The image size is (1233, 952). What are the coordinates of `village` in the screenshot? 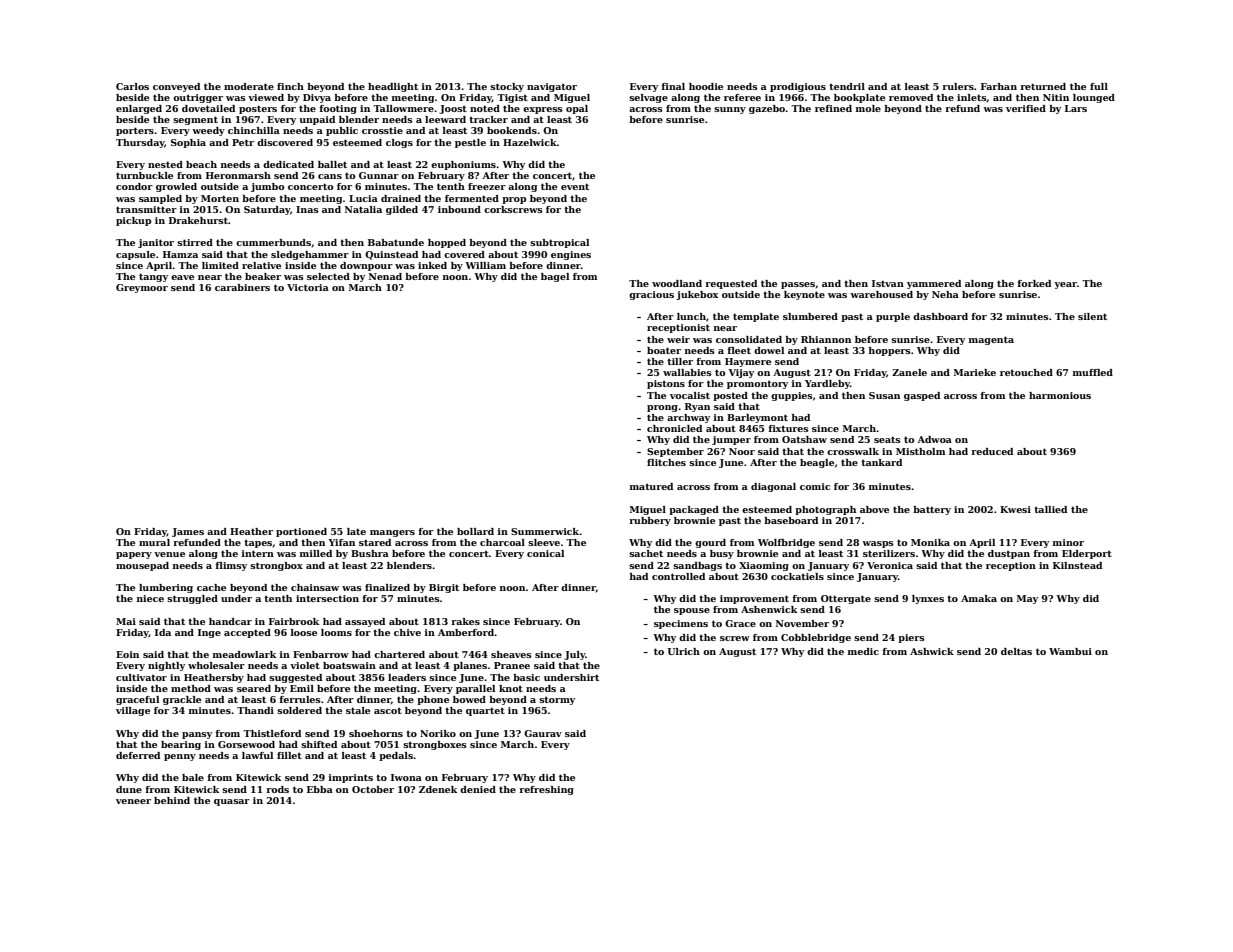 It's located at (133, 711).
